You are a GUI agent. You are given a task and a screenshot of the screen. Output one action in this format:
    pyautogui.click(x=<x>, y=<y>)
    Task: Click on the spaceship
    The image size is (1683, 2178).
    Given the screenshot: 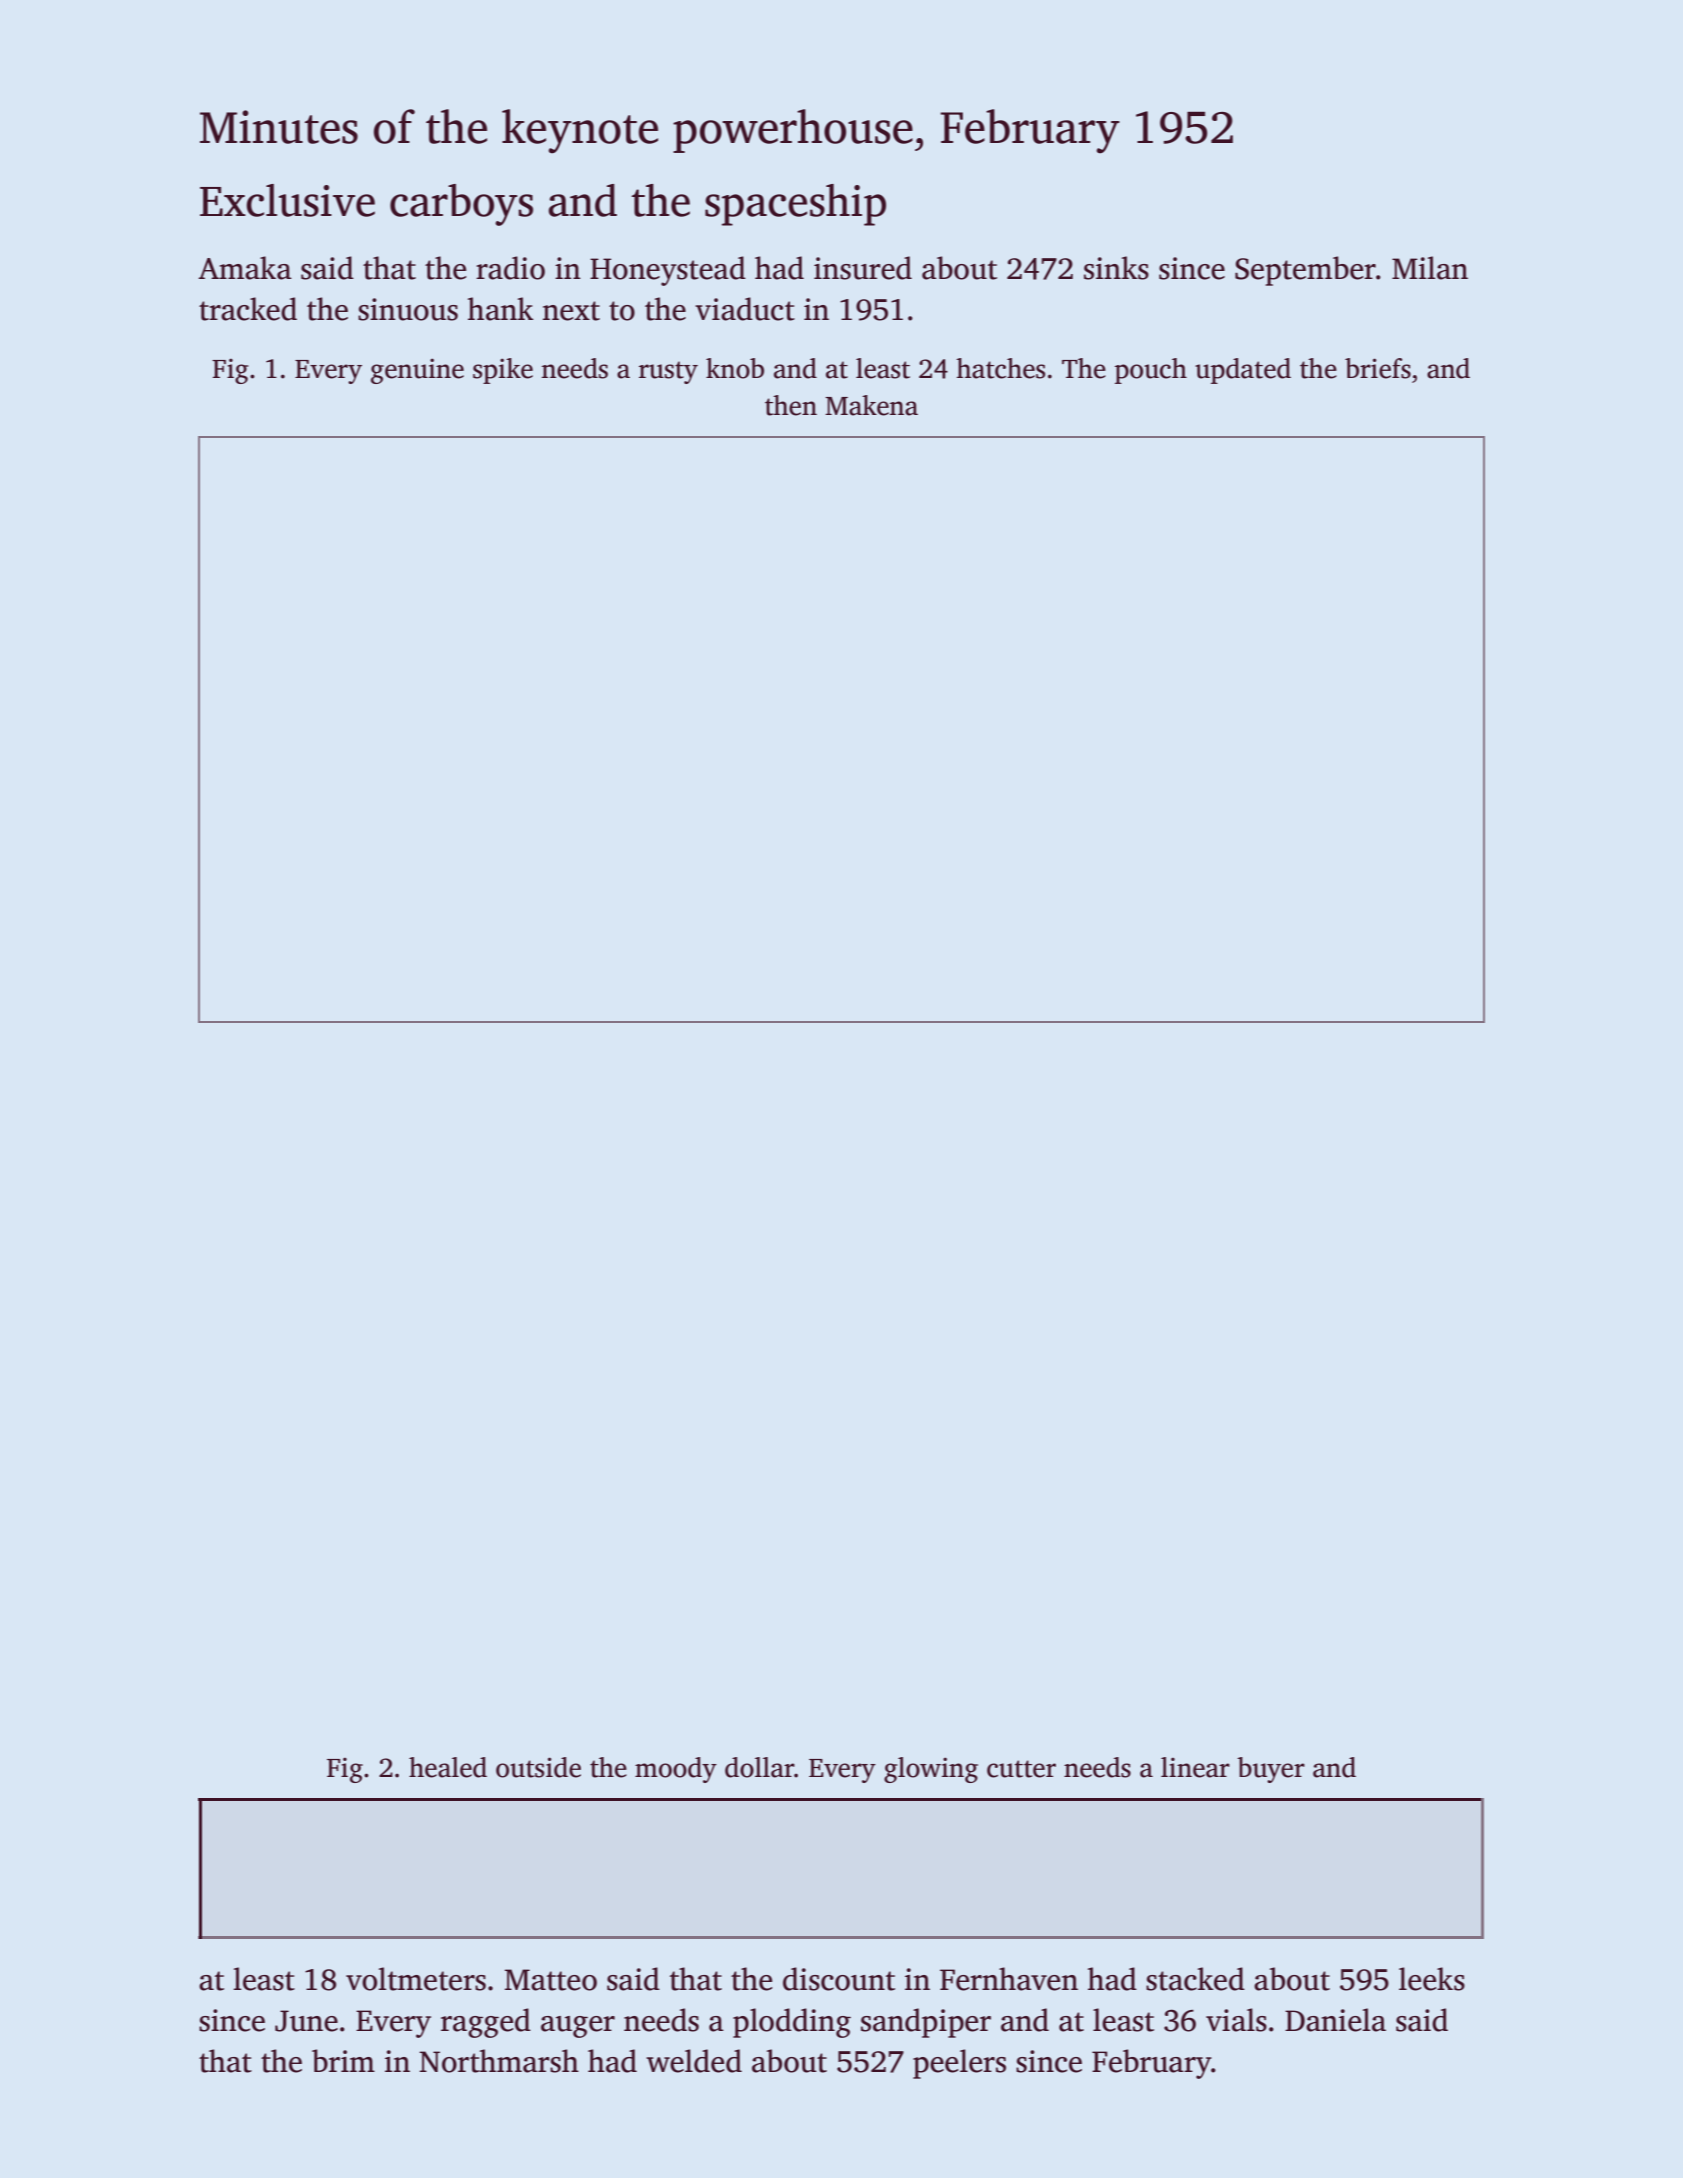 What is the action you would take?
    pyautogui.click(x=795, y=205)
